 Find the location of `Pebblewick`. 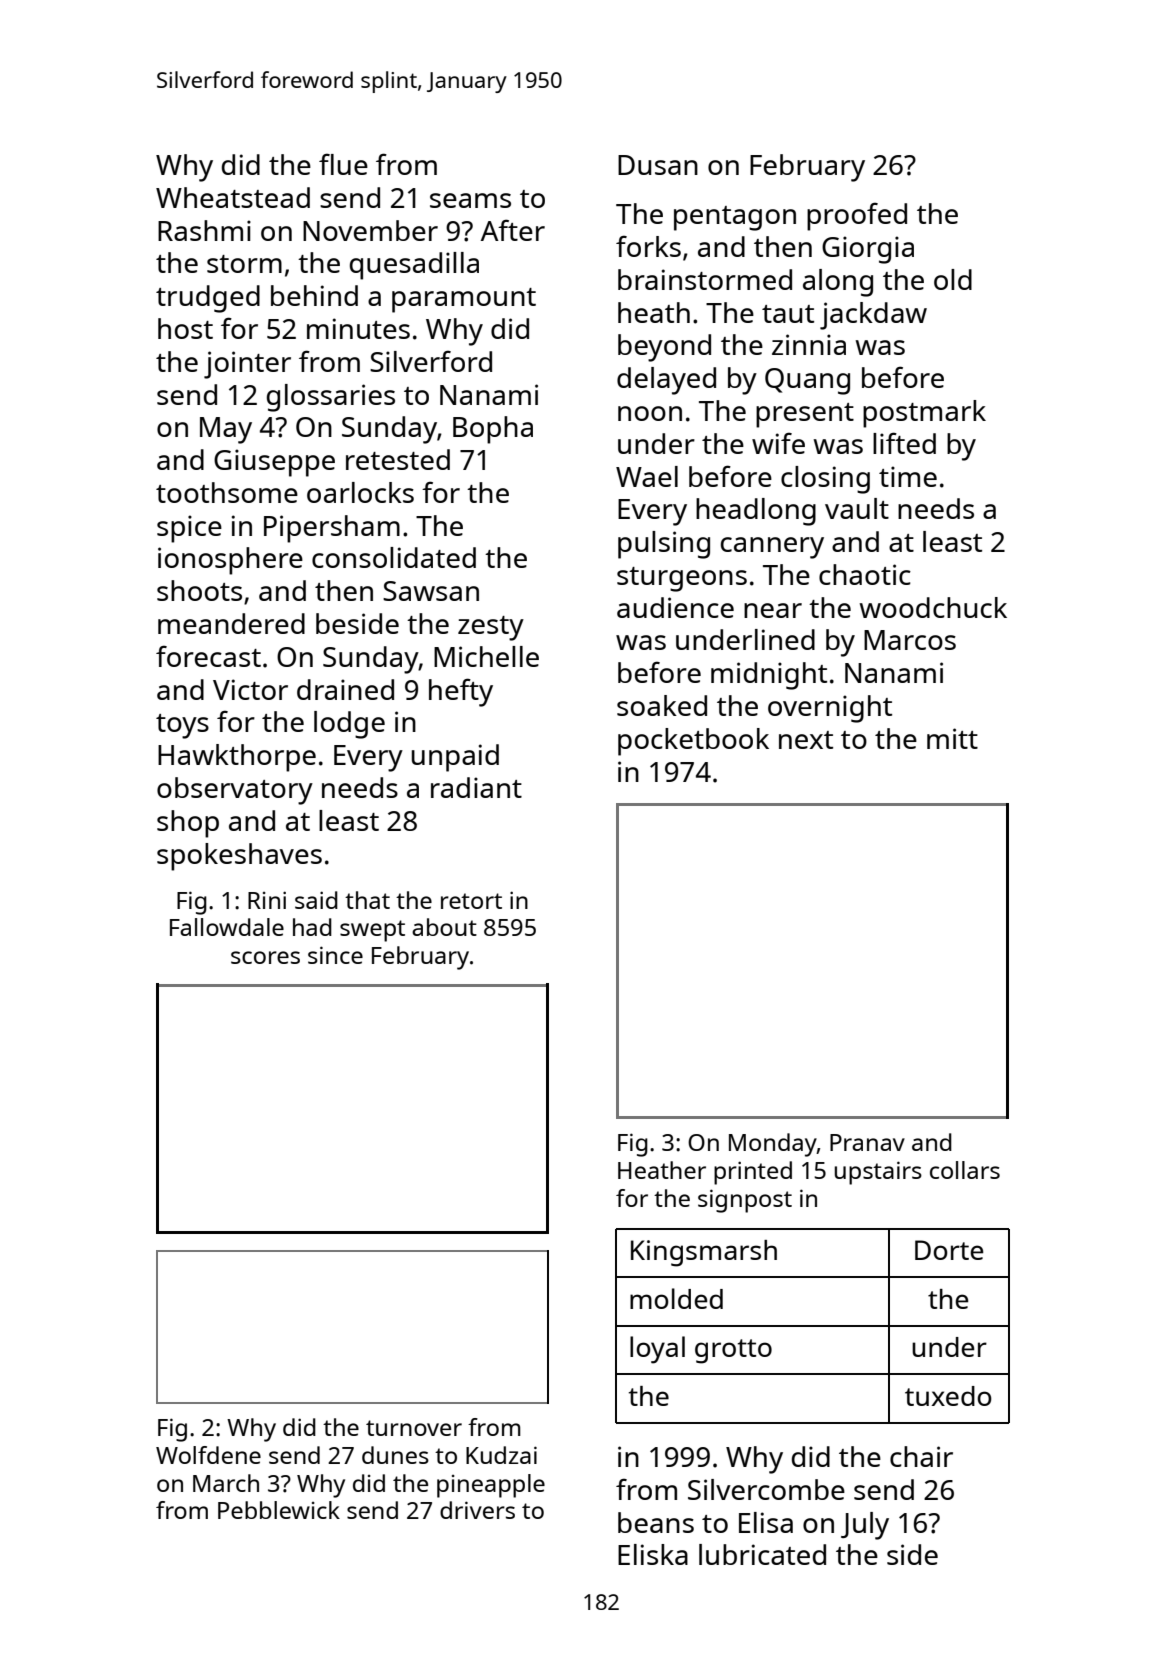

Pebblewick is located at coordinates (279, 1510).
